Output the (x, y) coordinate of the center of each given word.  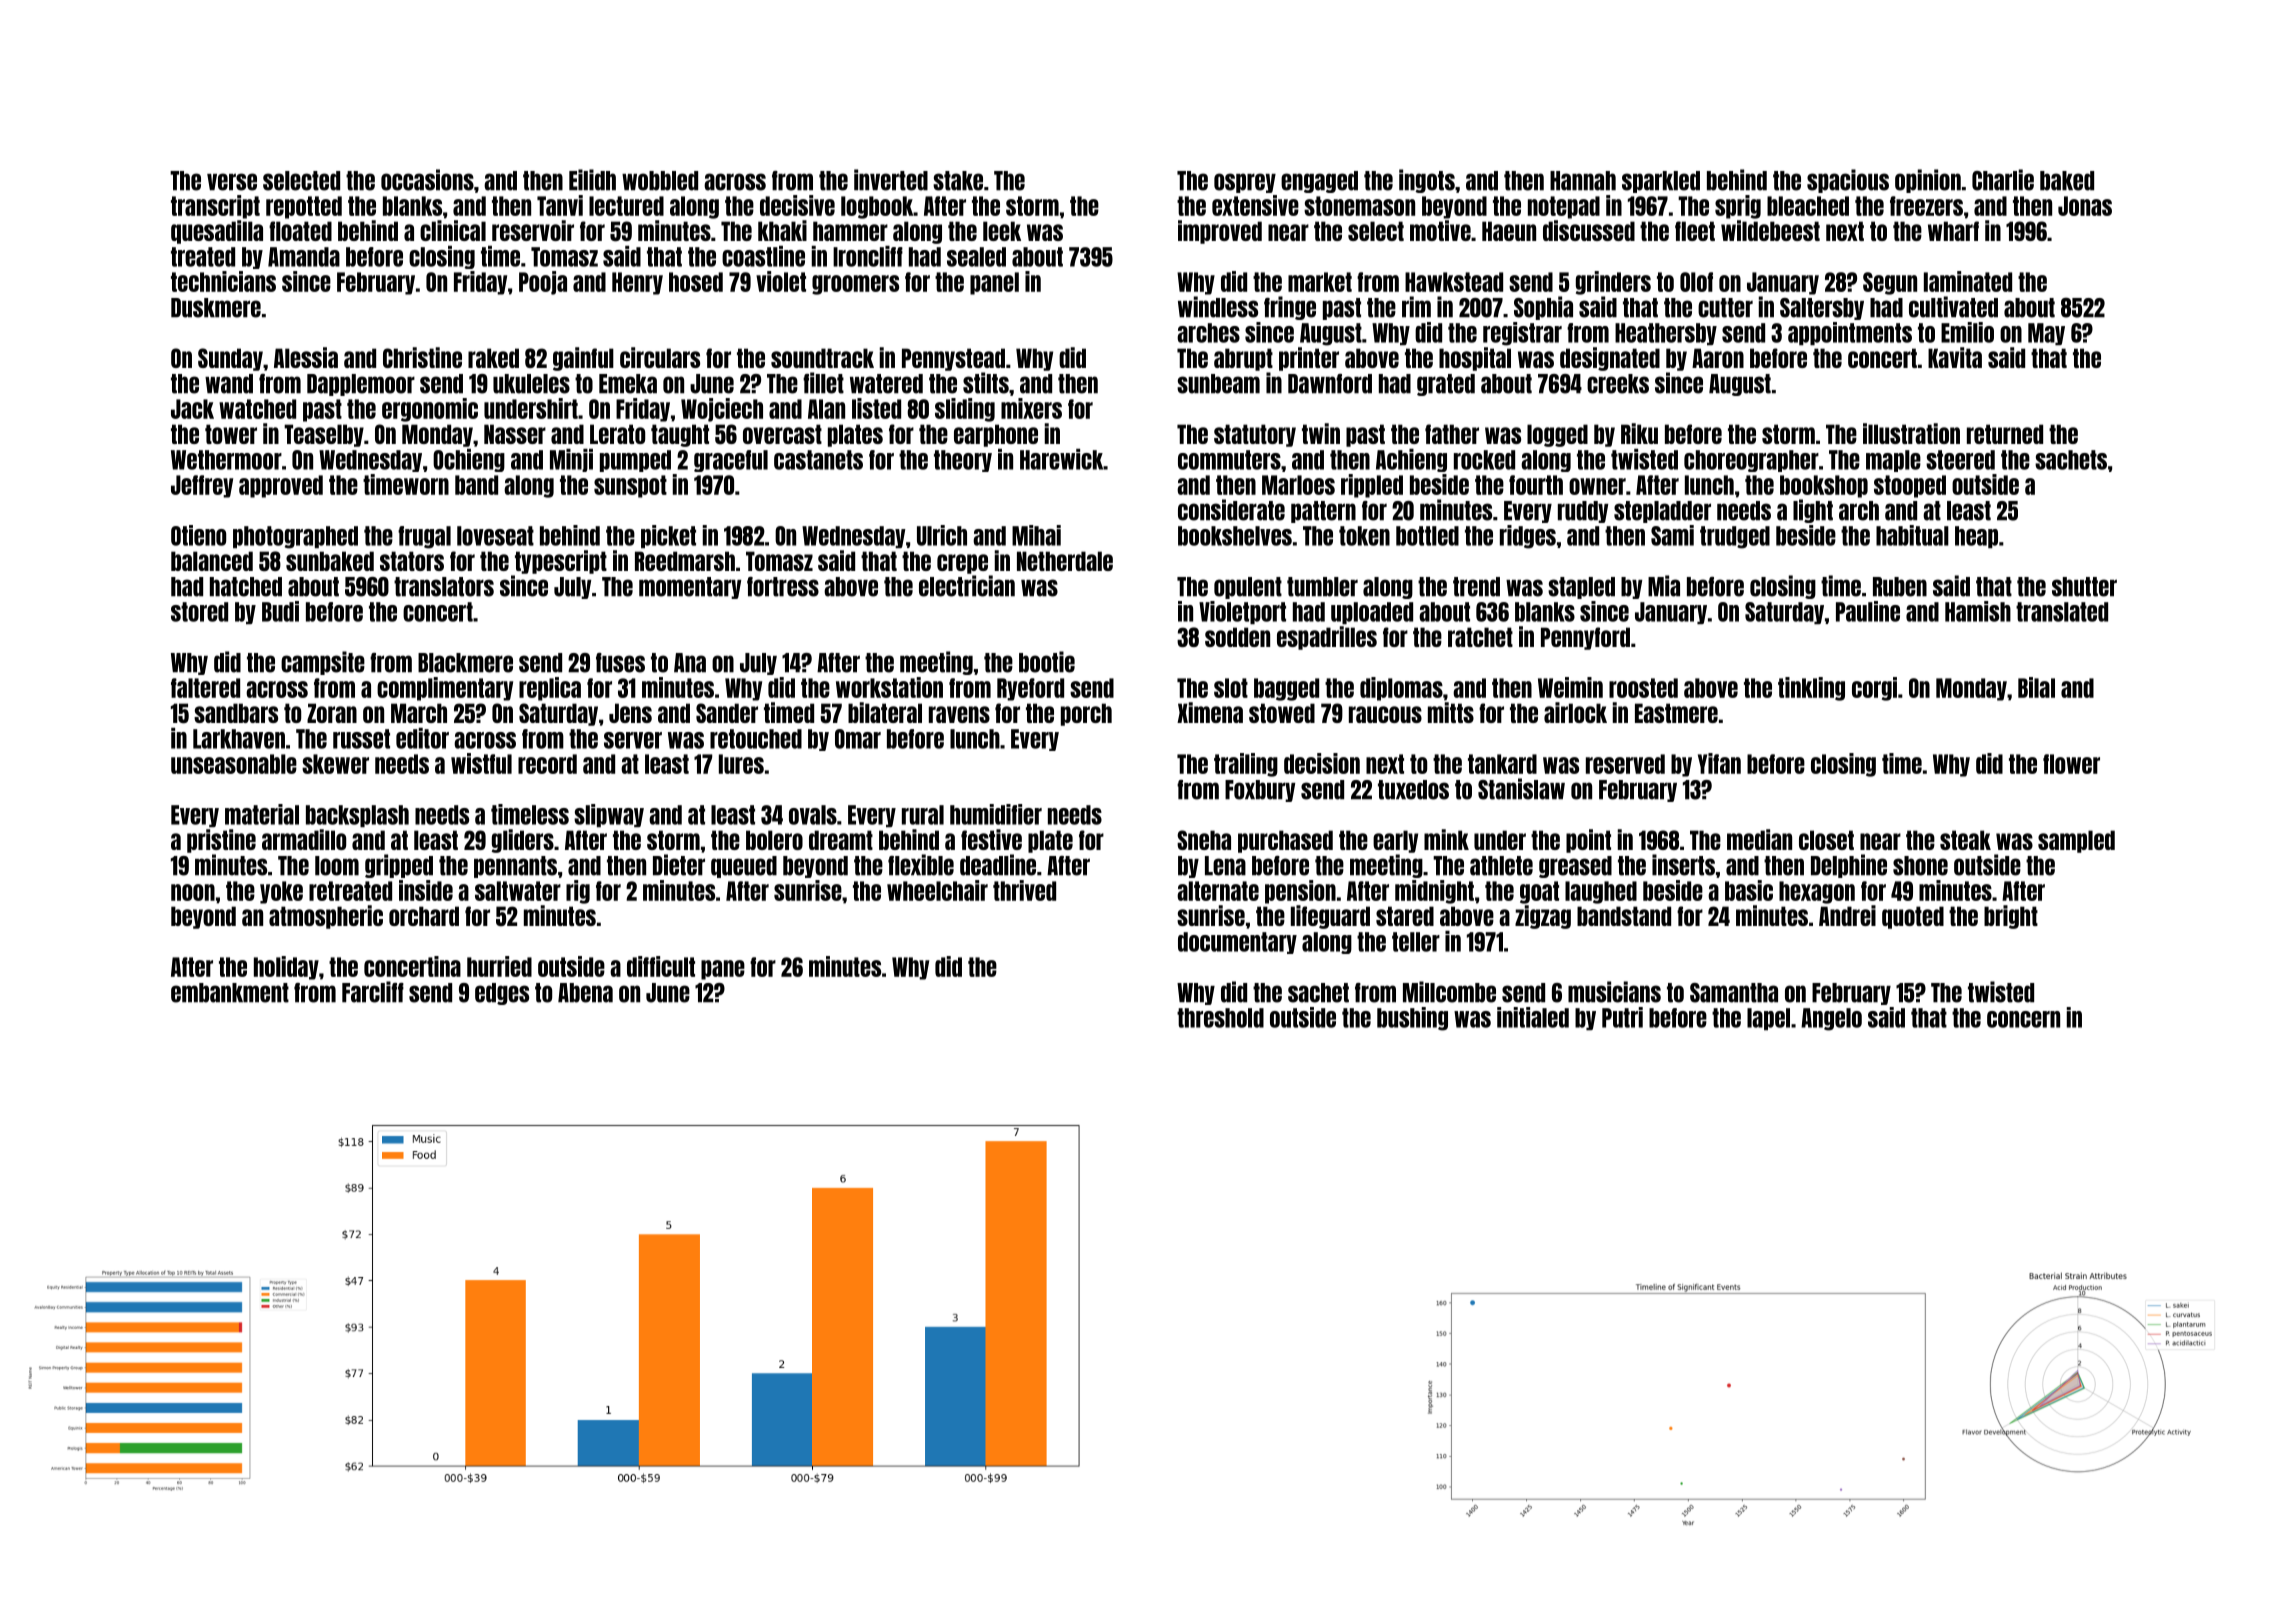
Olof (1696, 282)
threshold (1220, 1018)
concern (2023, 1019)
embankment (230, 993)
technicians (223, 281)
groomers (855, 285)
